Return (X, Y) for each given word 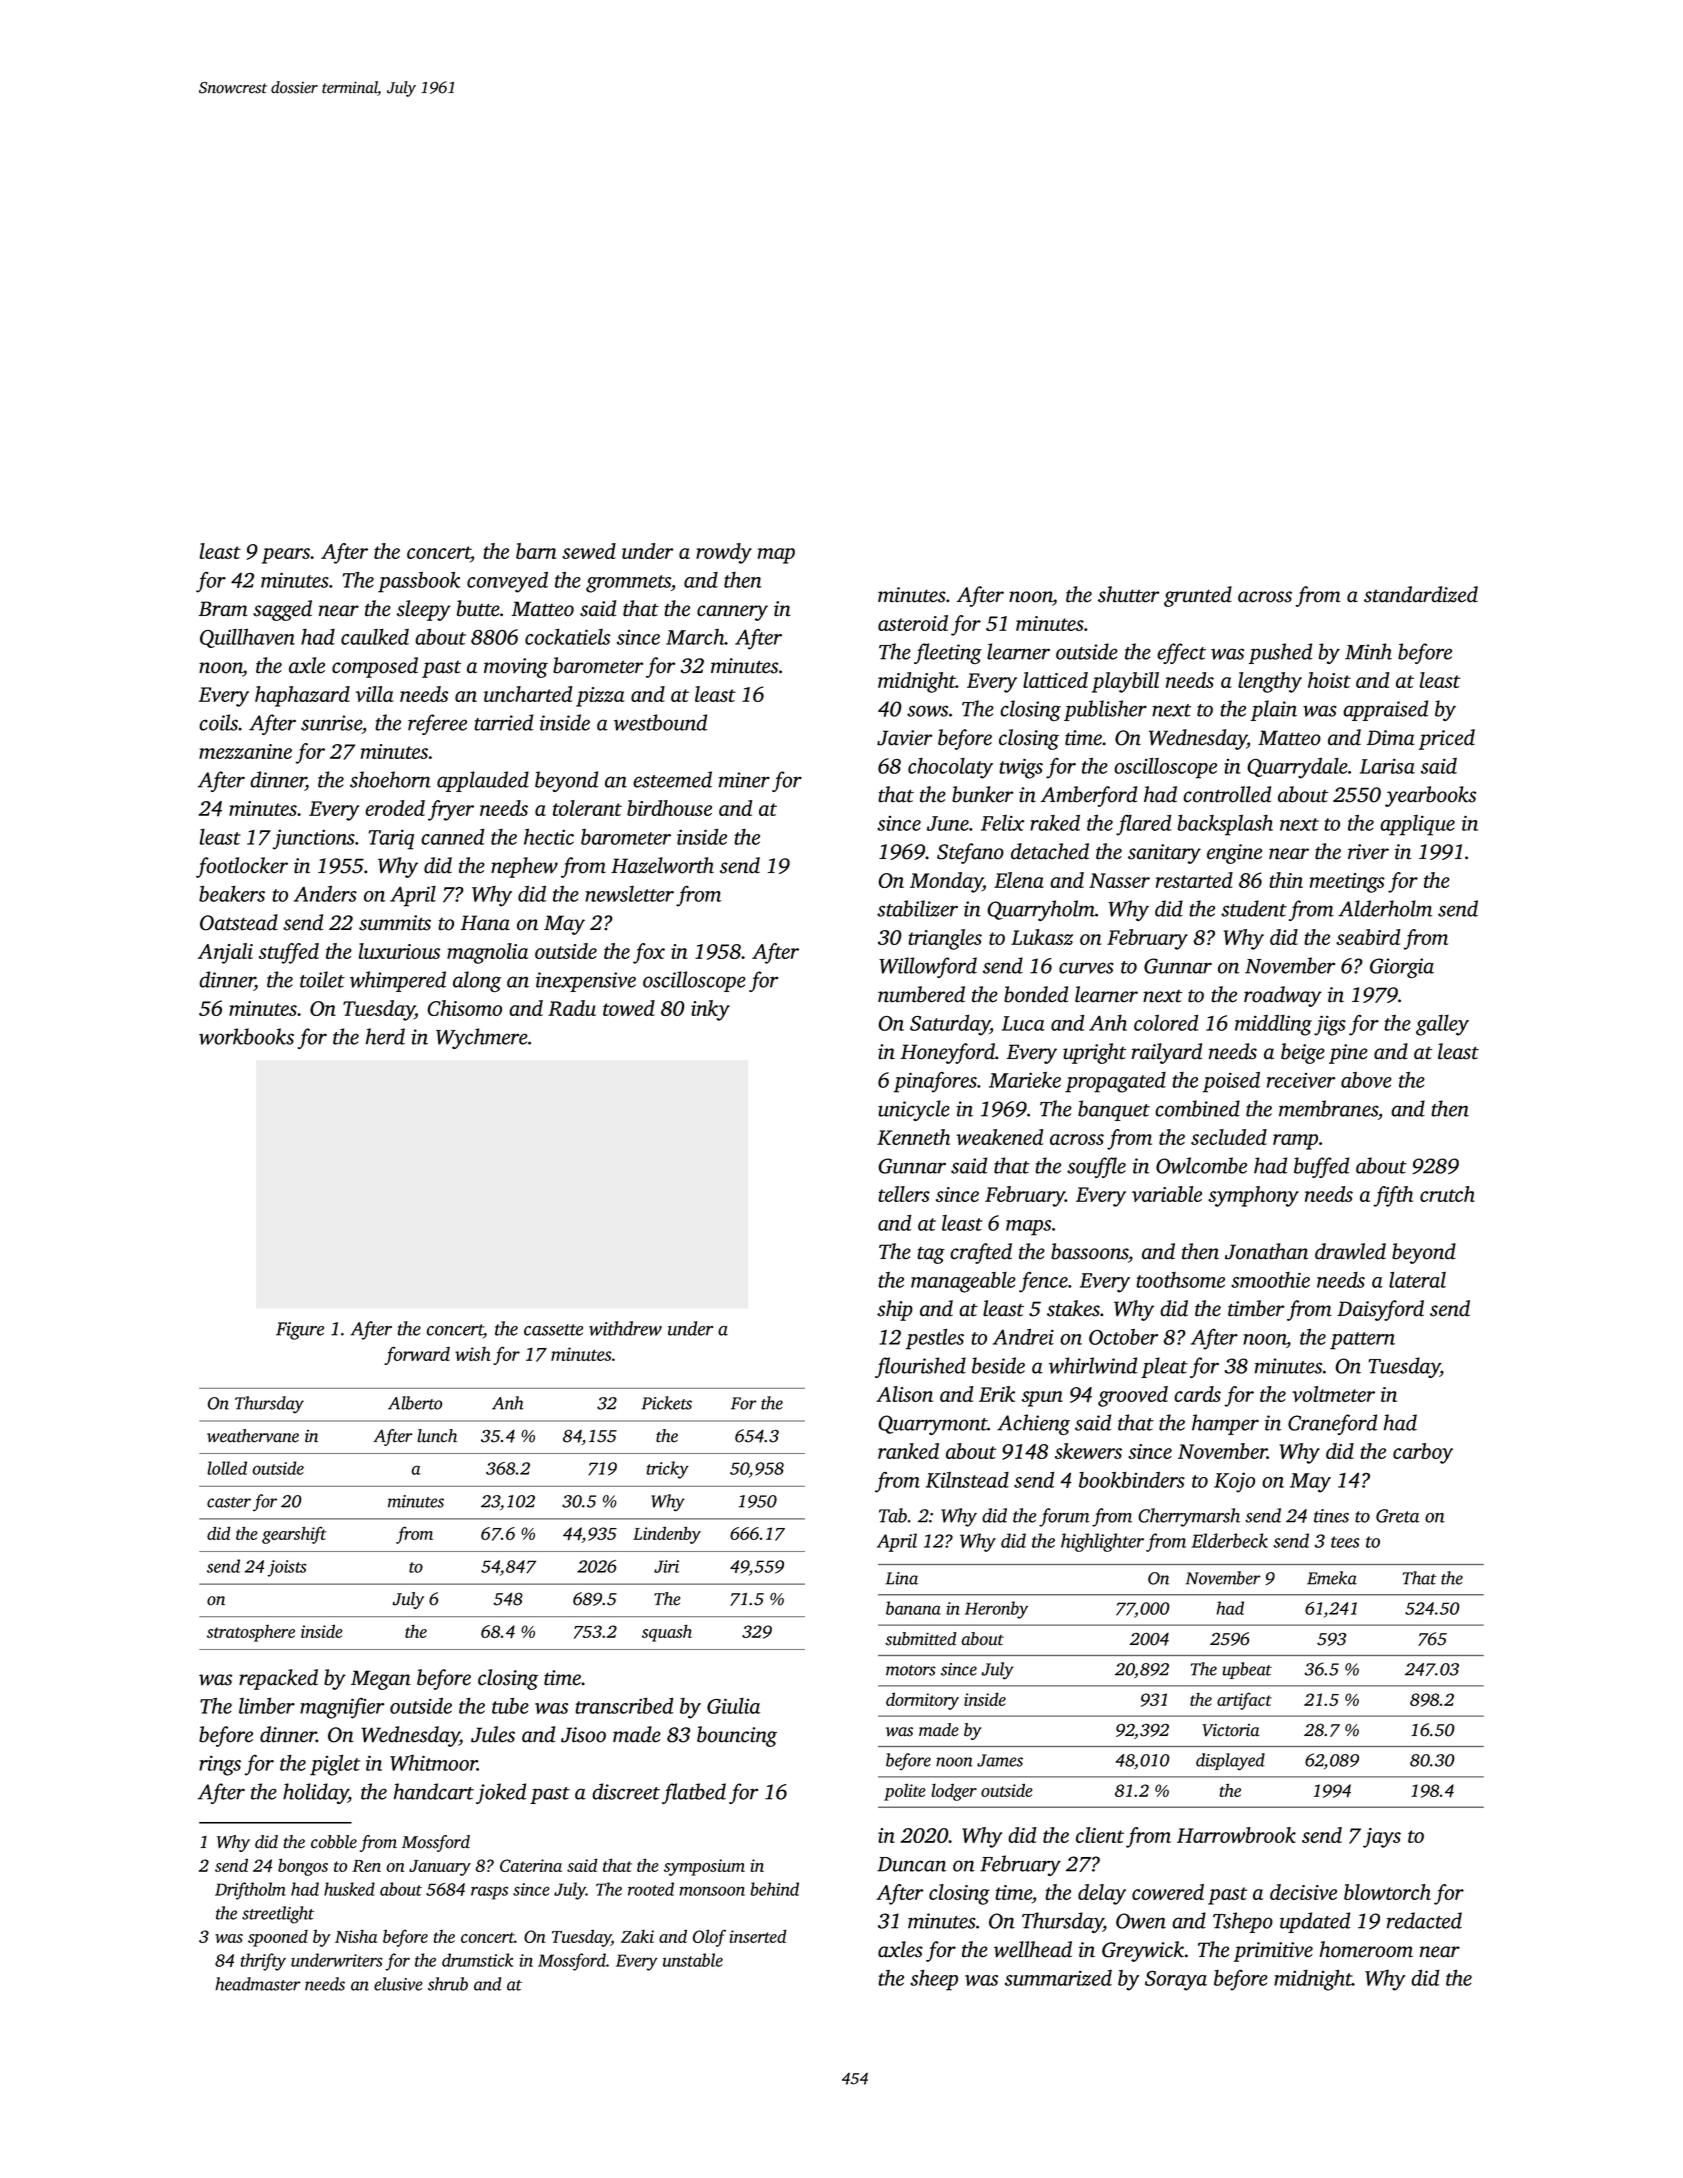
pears (286, 556)
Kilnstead (967, 1479)
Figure (300, 1331)
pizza (600, 697)
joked (501, 1793)
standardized (1421, 594)
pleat (1164, 1367)
